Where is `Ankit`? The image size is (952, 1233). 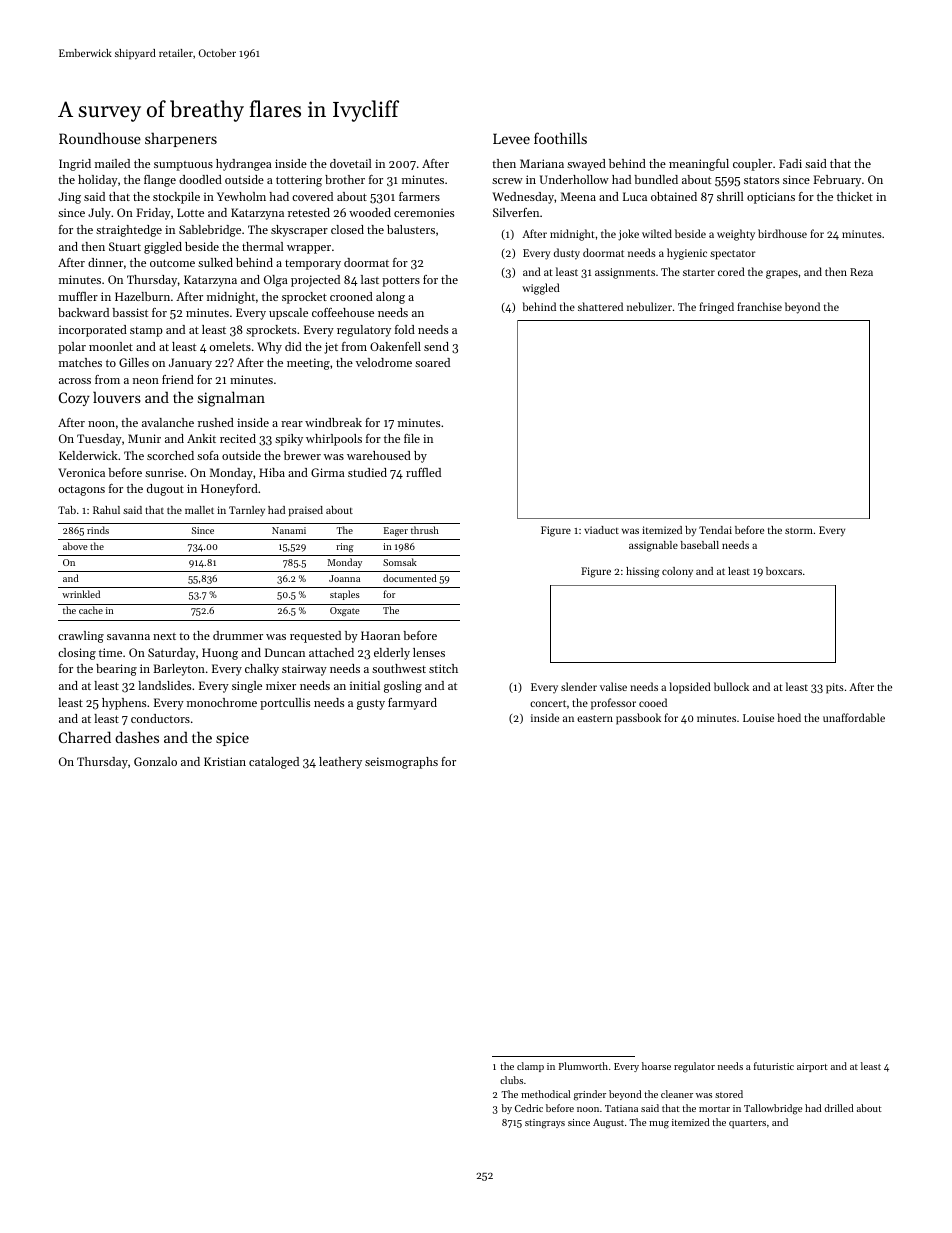
Ankit is located at coordinates (201, 438).
